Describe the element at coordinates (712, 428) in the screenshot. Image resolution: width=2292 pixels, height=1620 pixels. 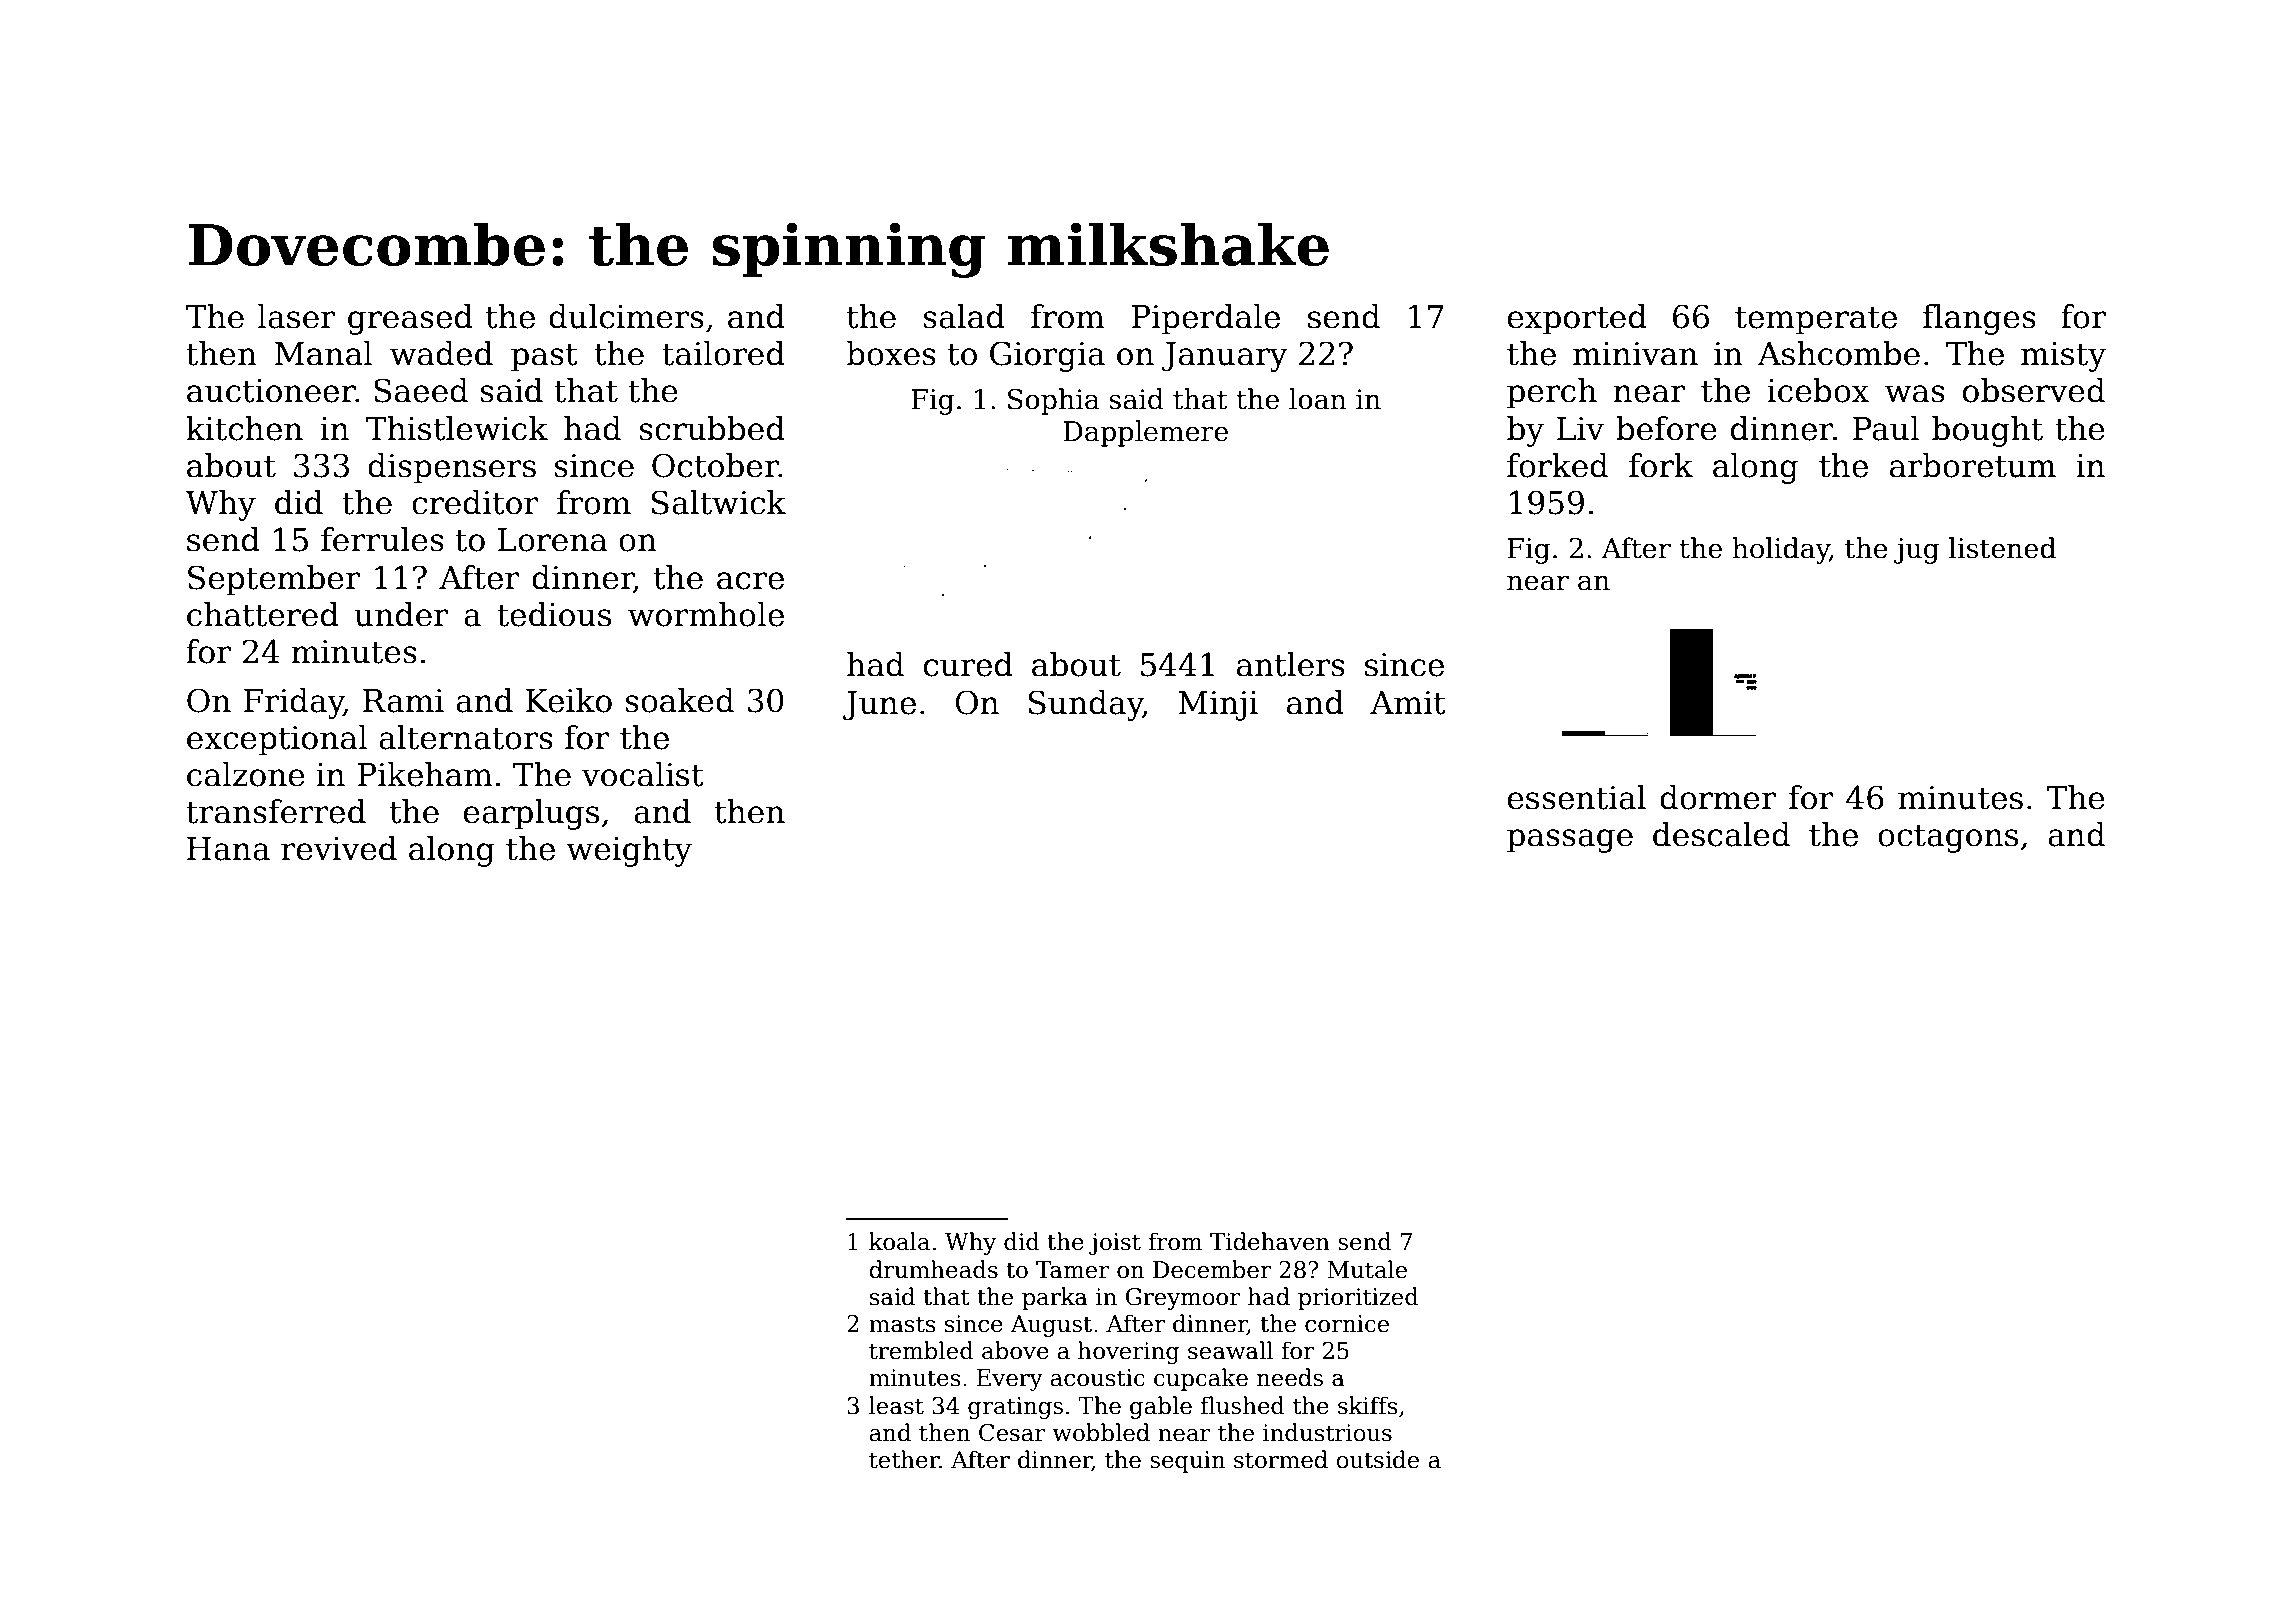
I see `scrubbed` at that location.
